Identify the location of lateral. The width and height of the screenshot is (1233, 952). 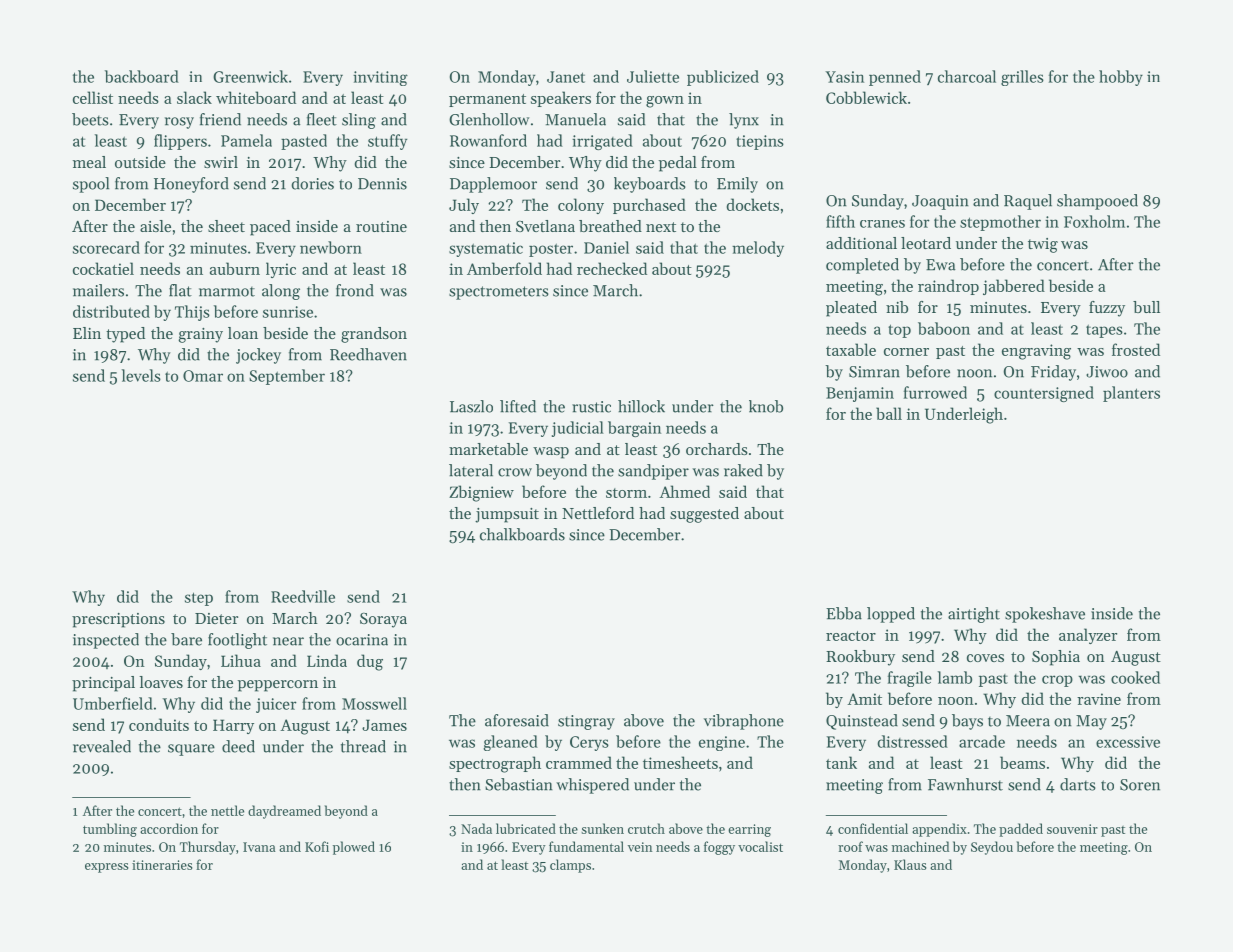
(471, 470).
